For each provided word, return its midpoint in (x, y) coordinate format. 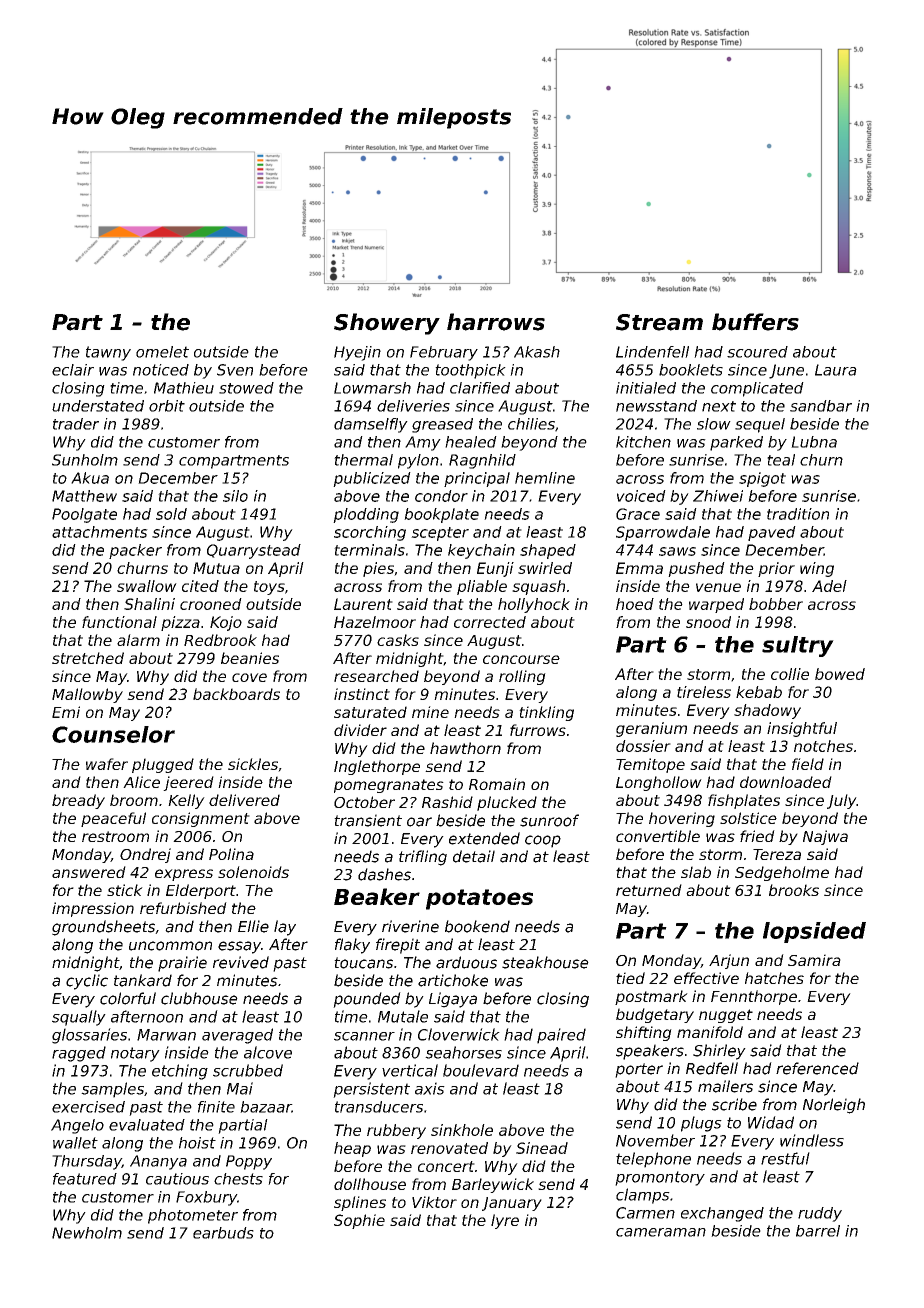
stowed (246, 388)
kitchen (643, 442)
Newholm (87, 1233)
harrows (496, 322)
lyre (505, 1221)
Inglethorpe (377, 767)
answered (89, 872)
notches (823, 746)
